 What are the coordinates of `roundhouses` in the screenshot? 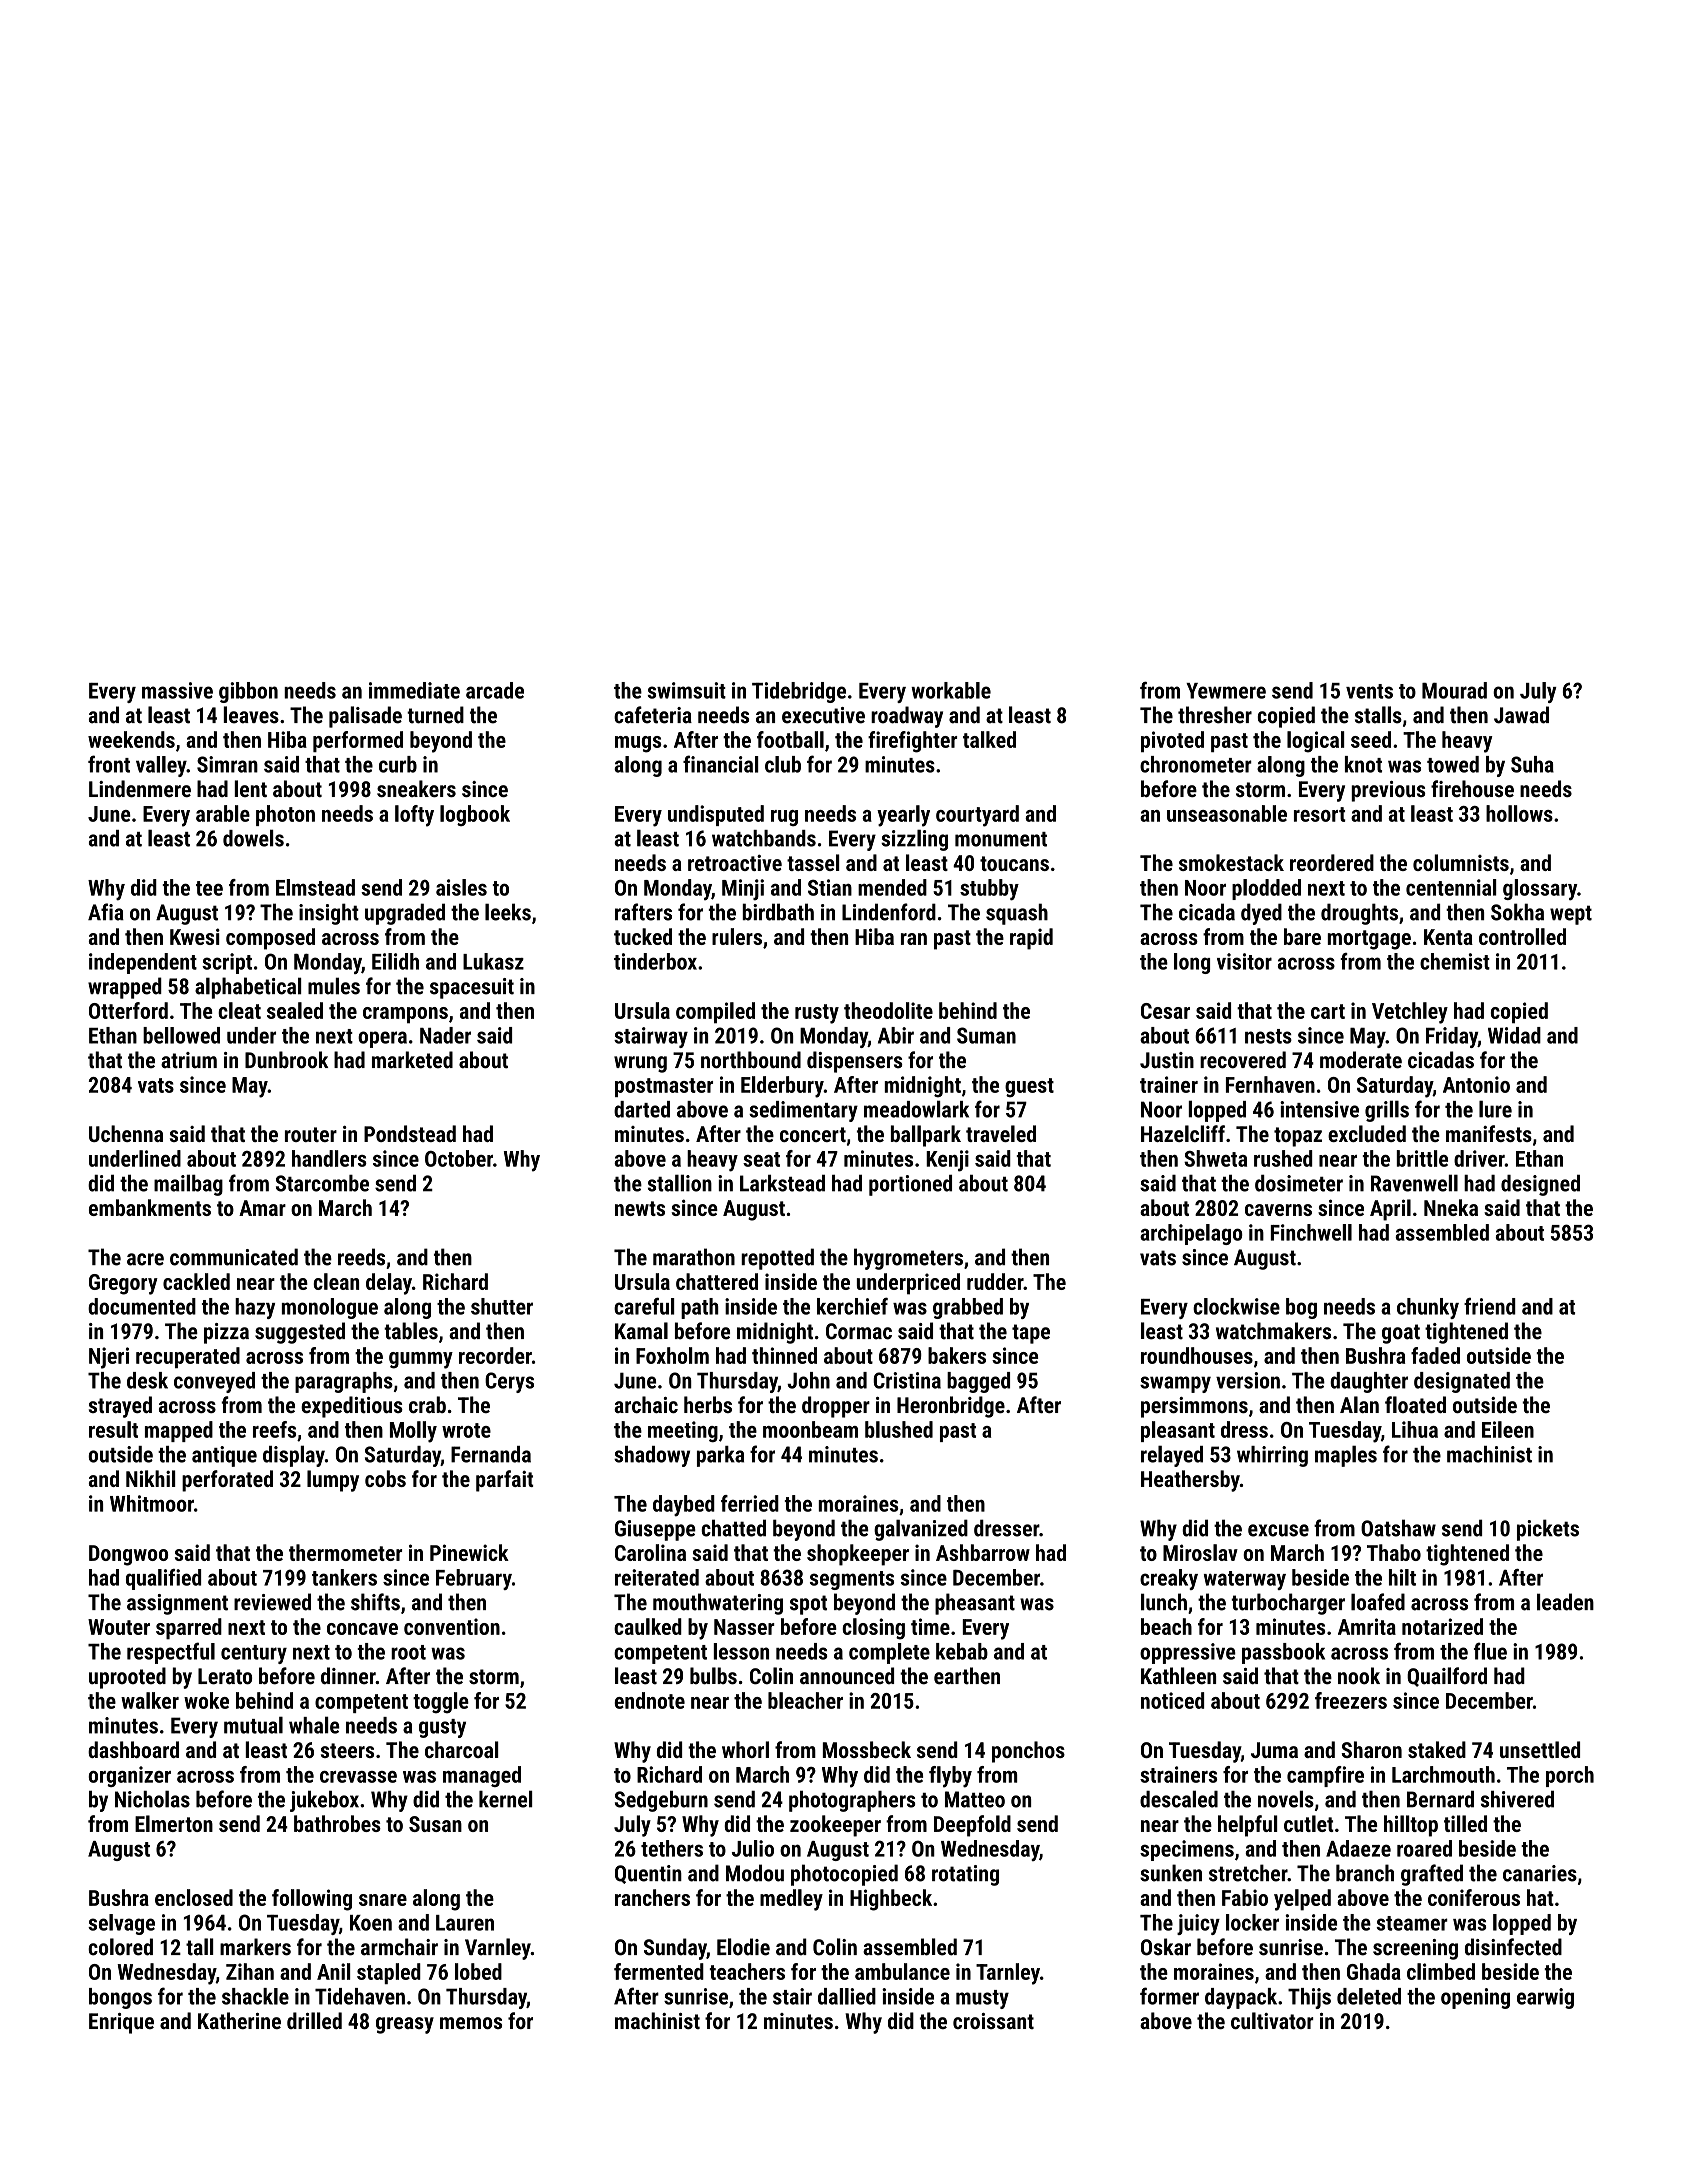 It's located at (1197, 1355).
